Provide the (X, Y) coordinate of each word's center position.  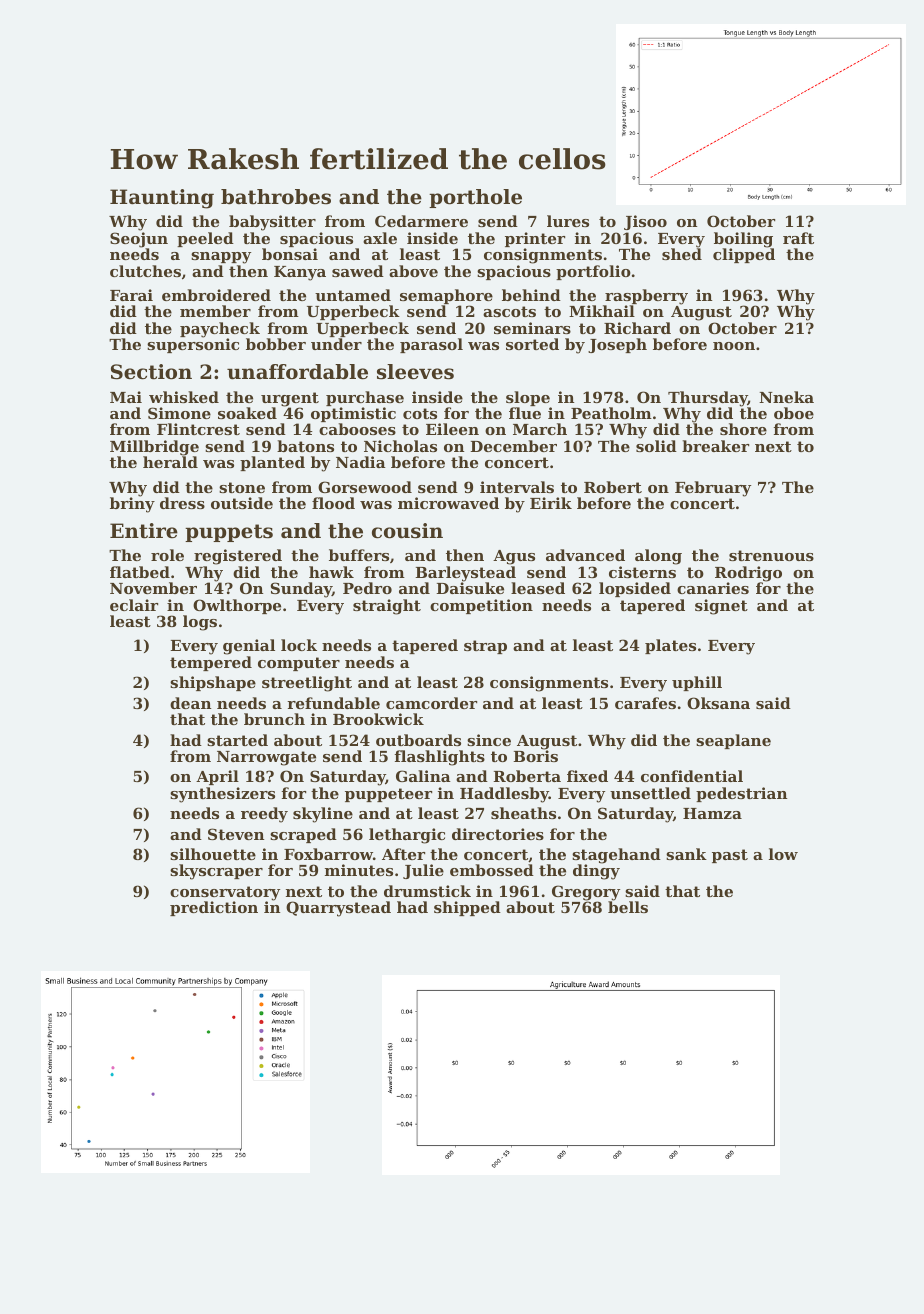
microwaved (448, 503)
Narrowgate (266, 758)
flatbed (140, 572)
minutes (359, 870)
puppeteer (388, 795)
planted (272, 463)
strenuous (771, 555)
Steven (236, 834)
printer (535, 239)
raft (798, 238)
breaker (715, 446)
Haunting (162, 199)
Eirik (551, 503)
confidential (692, 776)
